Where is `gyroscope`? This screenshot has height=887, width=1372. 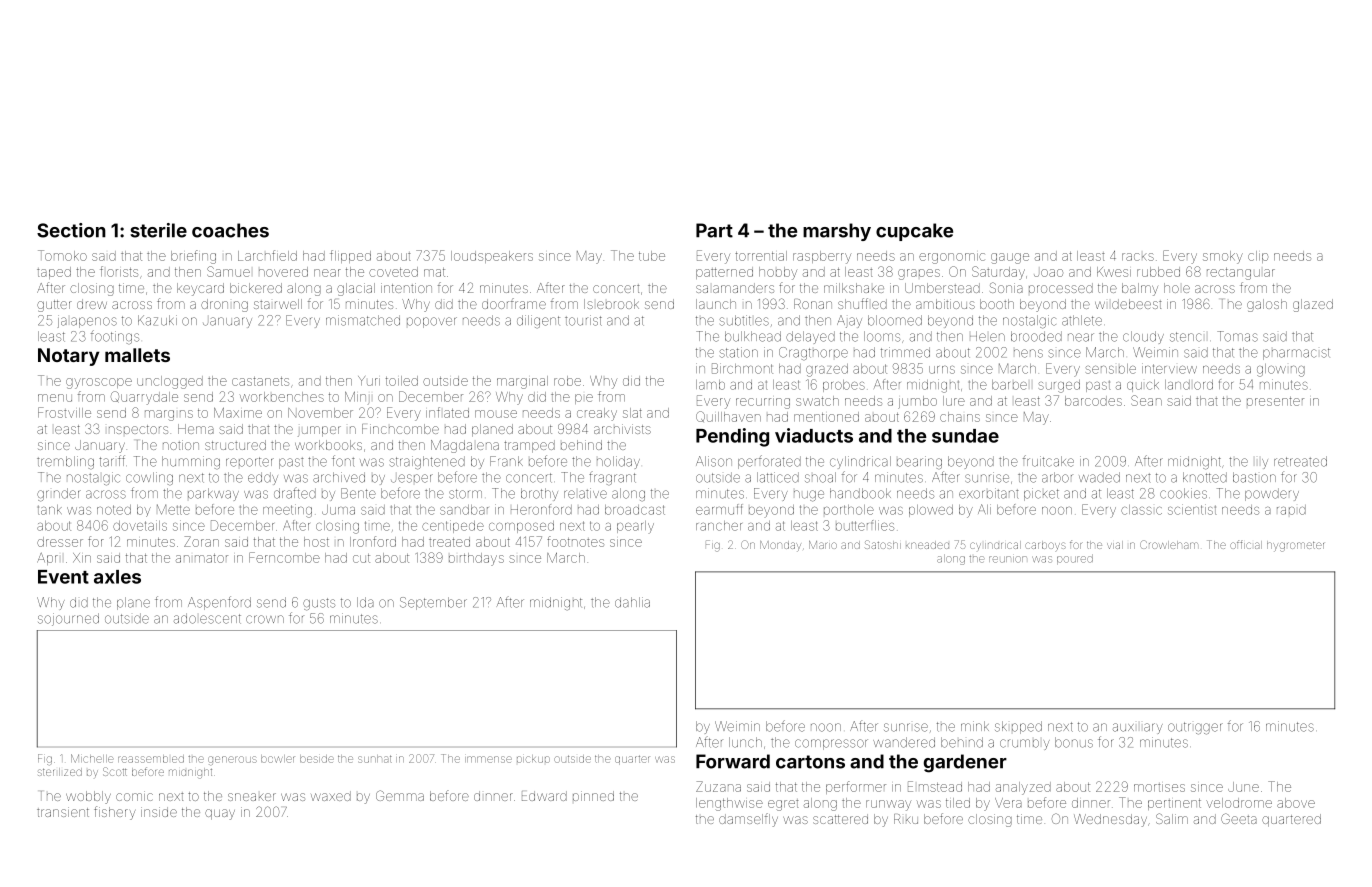
gyroscope is located at coordinates (99, 383).
